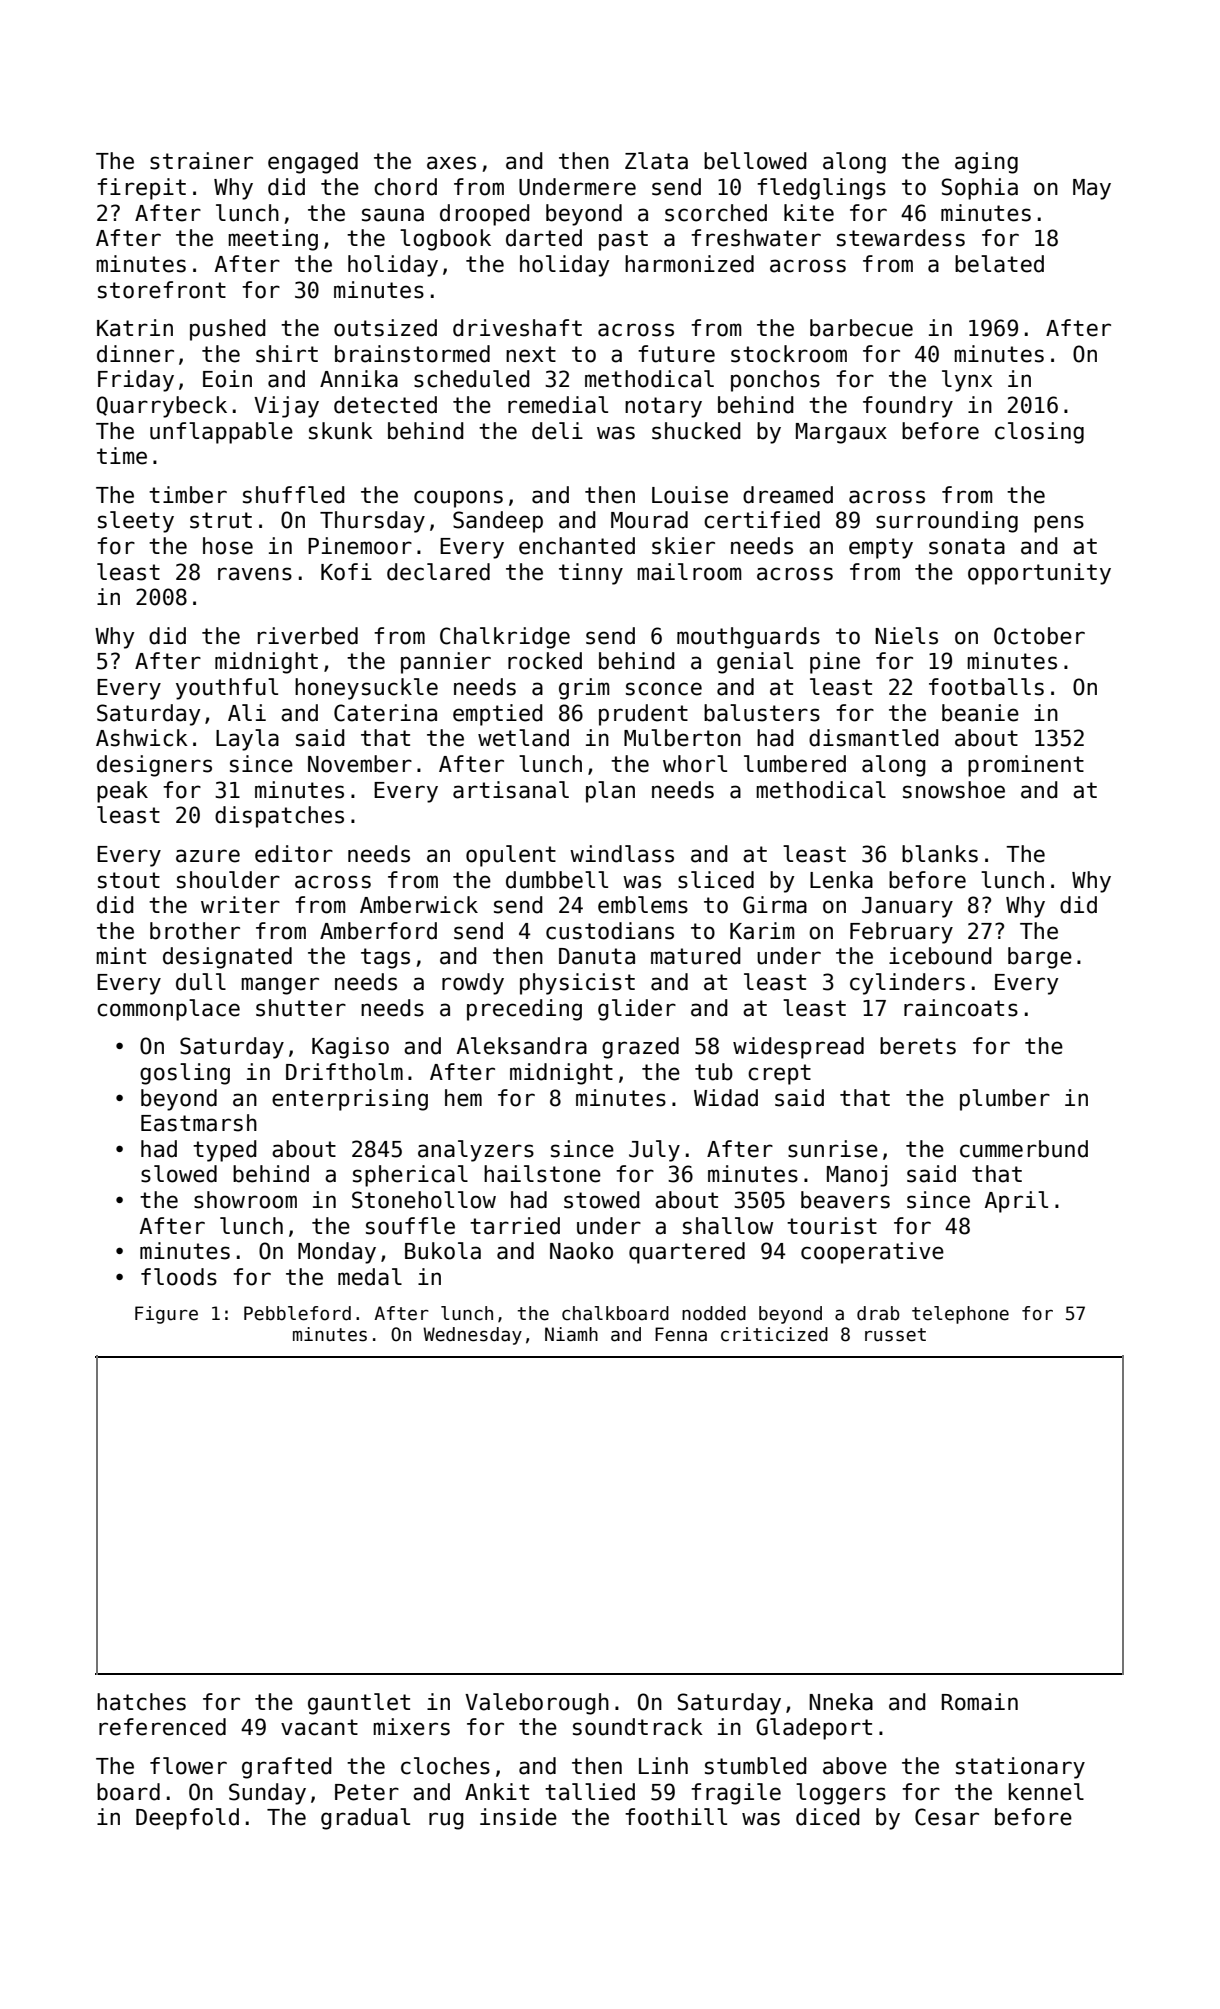  Describe the element at coordinates (960, 1315) in the screenshot. I see `telephone` at that location.
